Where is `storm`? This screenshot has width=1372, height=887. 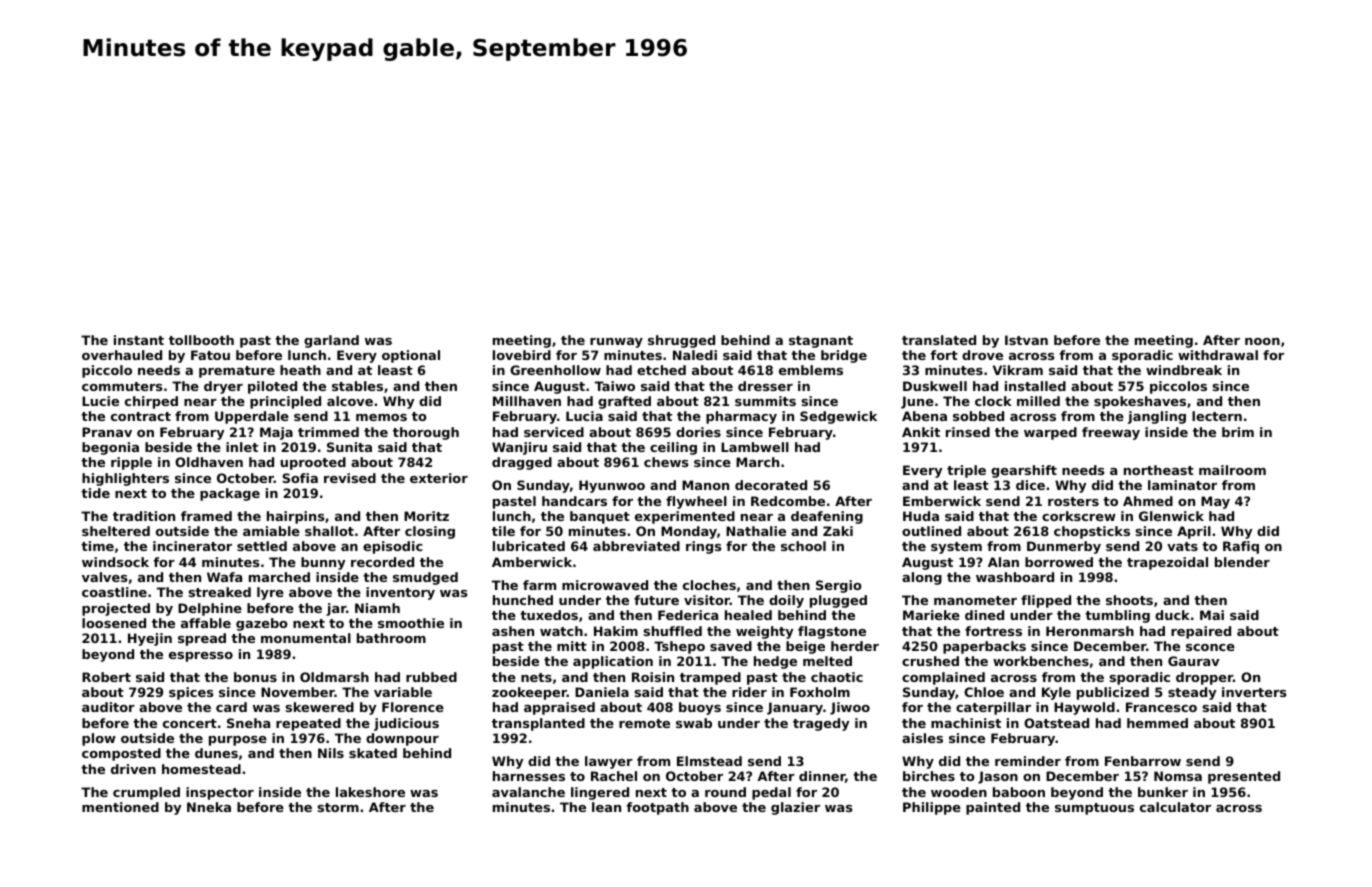
storm is located at coordinates (338, 807).
